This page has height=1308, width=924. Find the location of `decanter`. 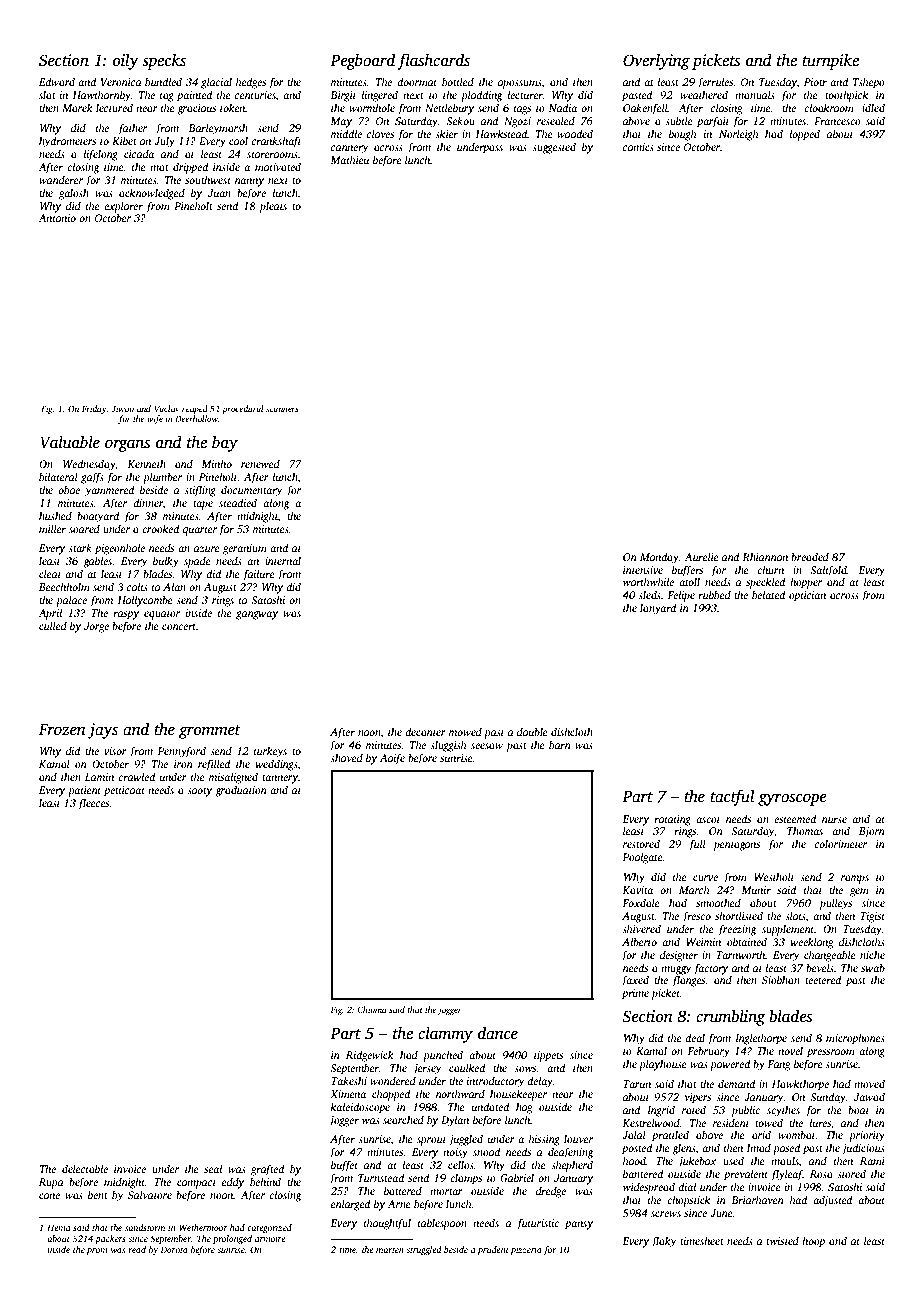

decanter is located at coordinates (425, 731).
